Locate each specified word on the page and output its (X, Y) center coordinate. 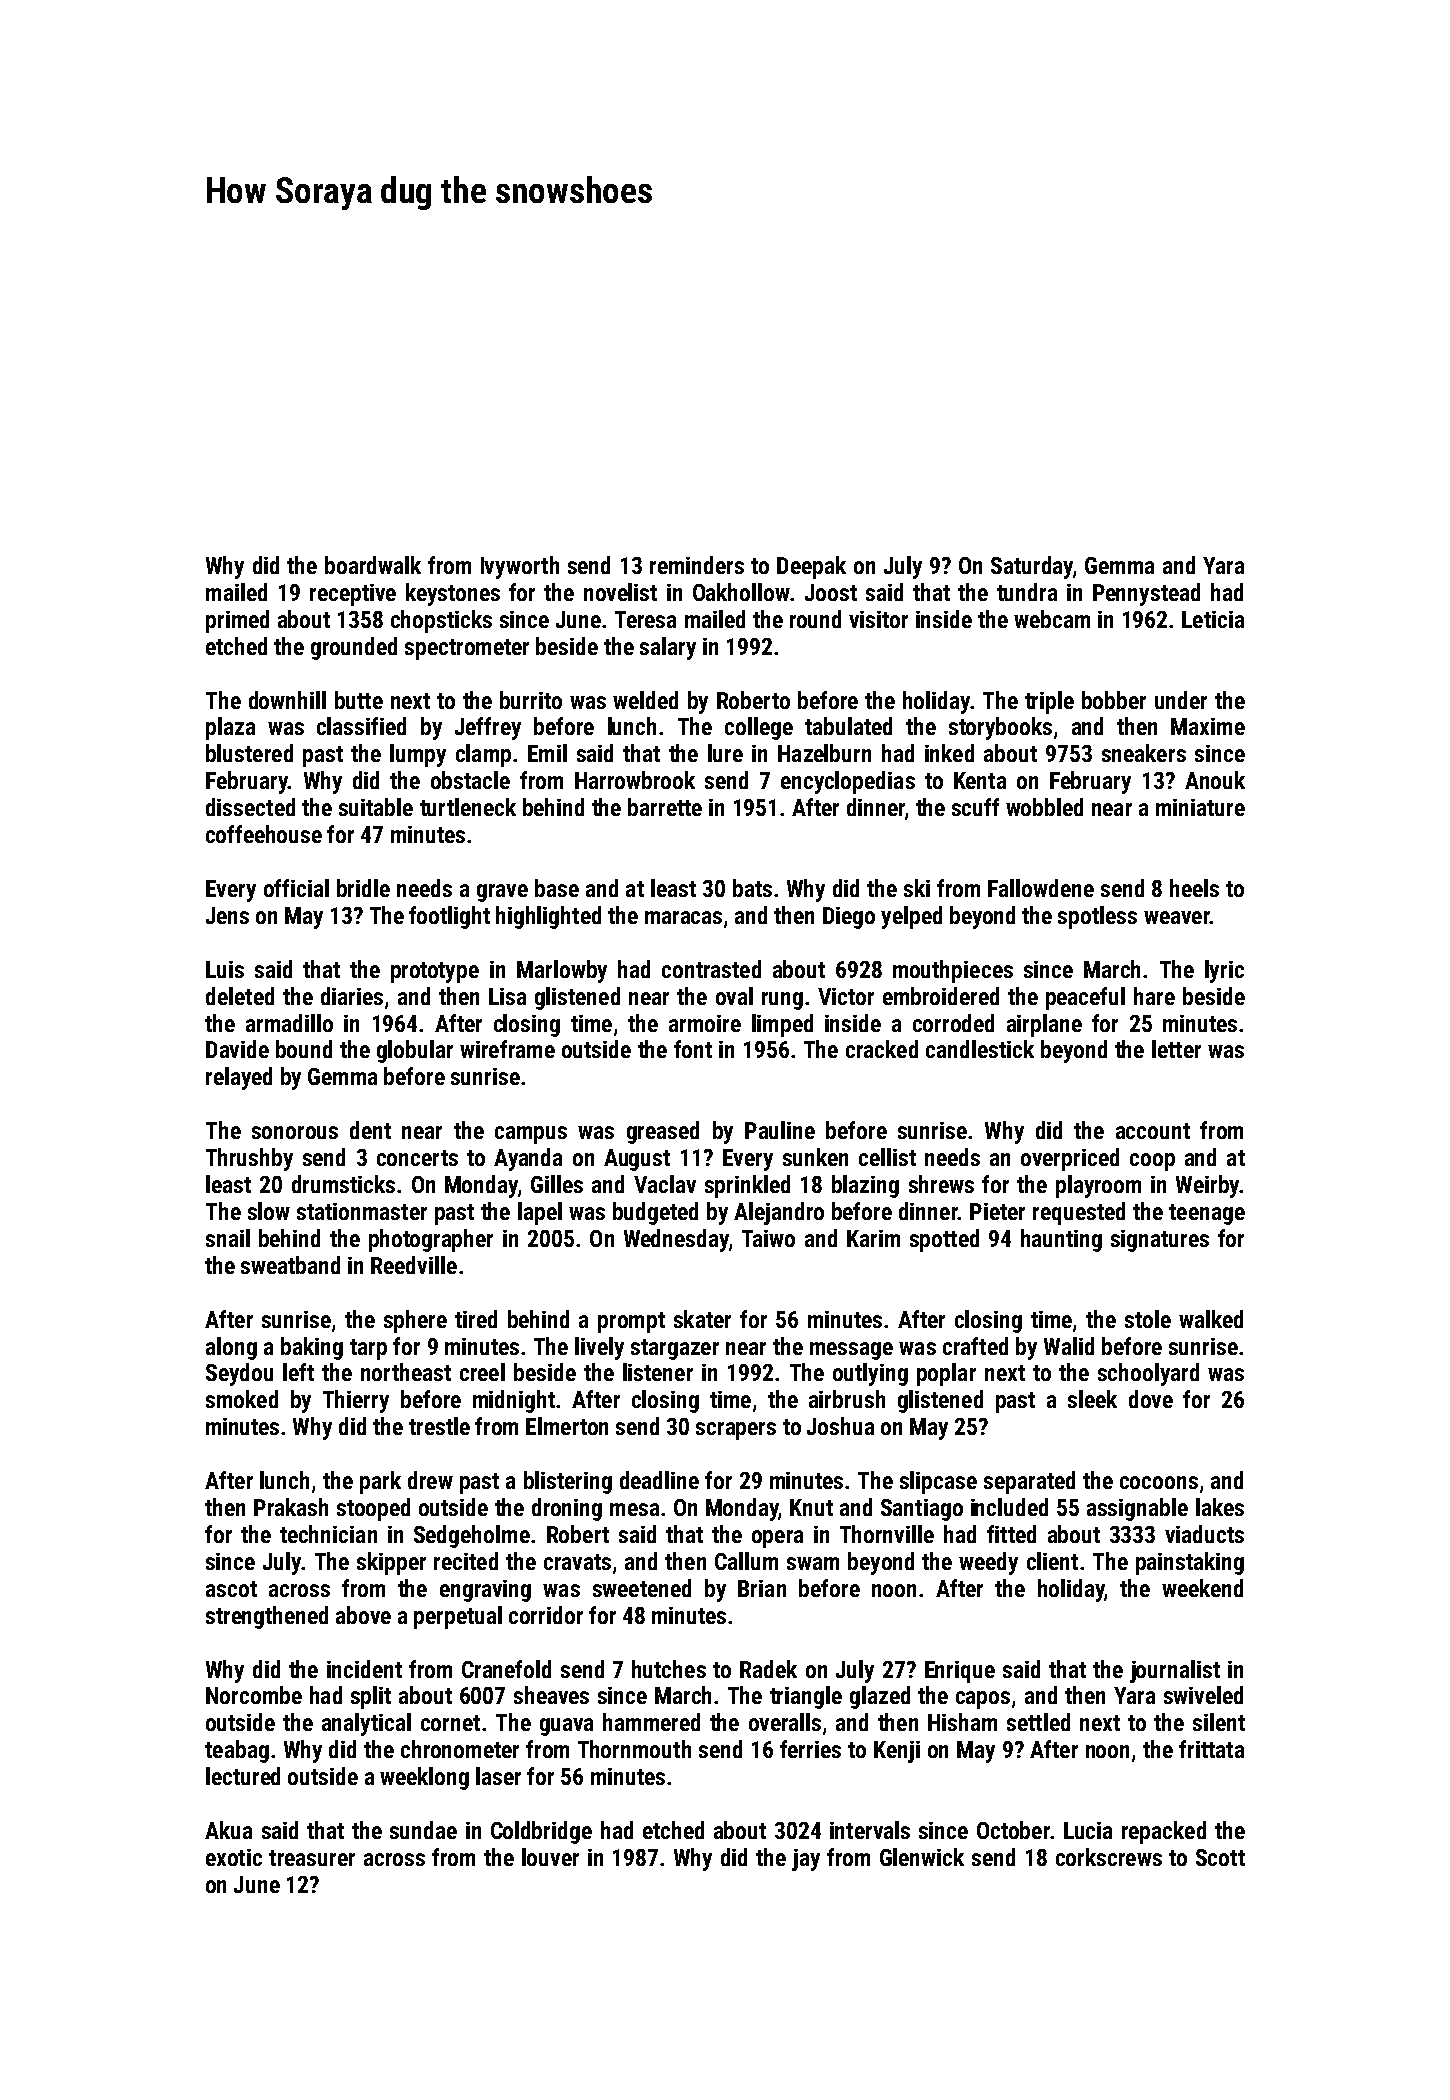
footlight (449, 917)
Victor (846, 996)
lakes (1220, 1507)
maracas (683, 917)
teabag (237, 1751)
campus (531, 1135)
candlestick (980, 1049)
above (363, 1615)
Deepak (811, 567)
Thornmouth (634, 1749)
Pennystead (1146, 594)
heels (1194, 888)
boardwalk (373, 565)
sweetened (642, 1588)
